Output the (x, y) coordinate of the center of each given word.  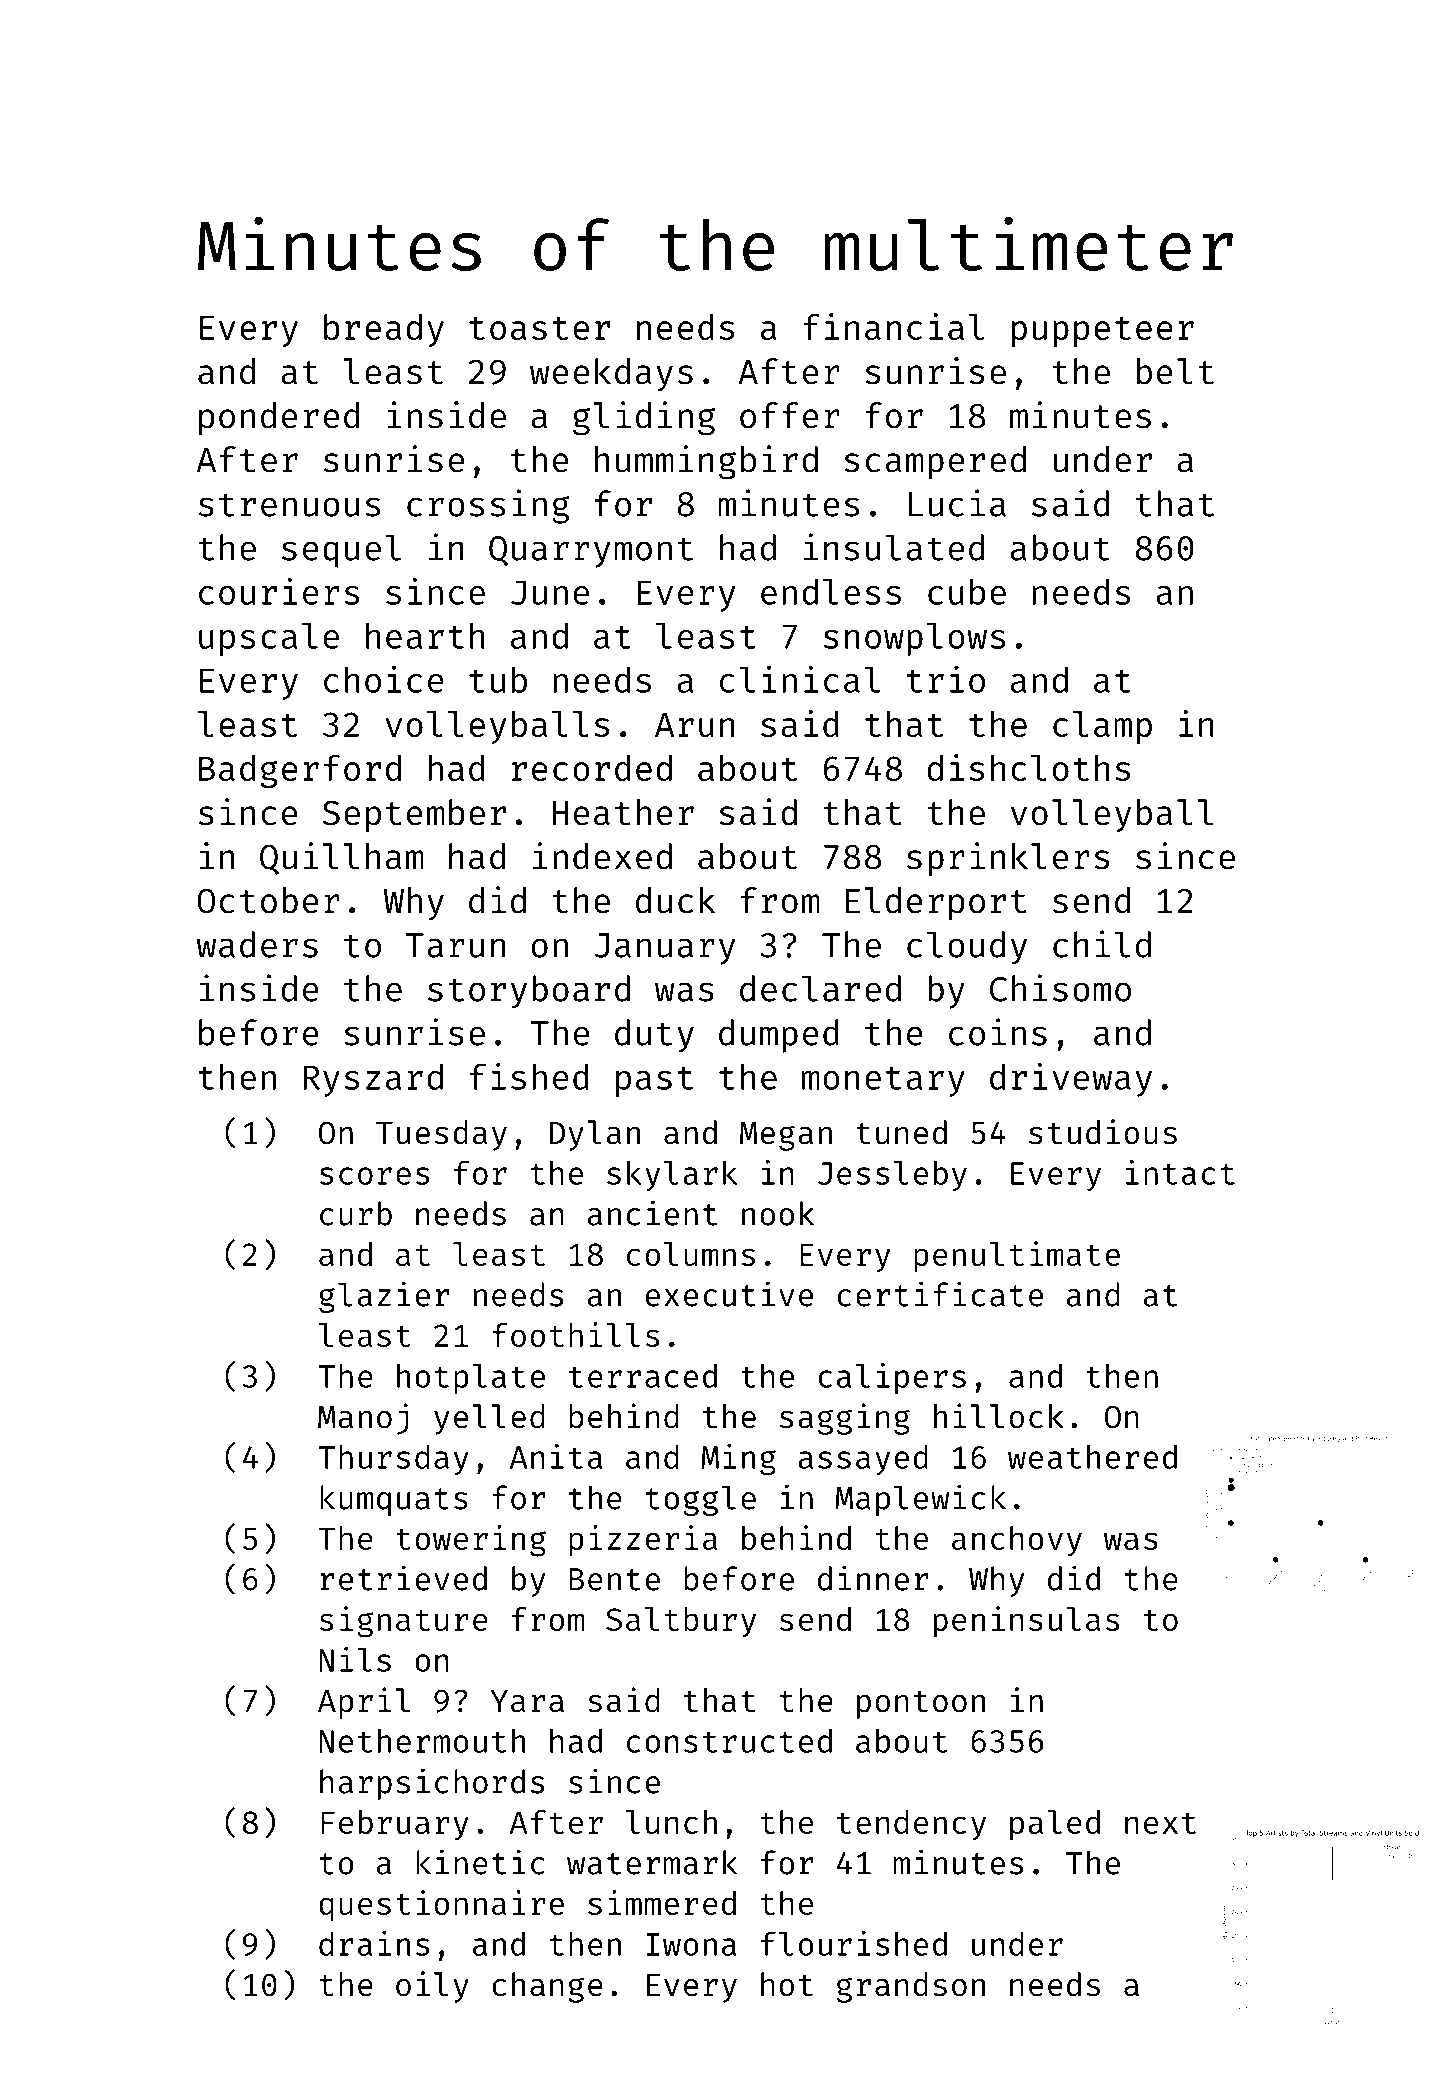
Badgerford (300, 771)
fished (529, 1076)
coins (998, 1032)
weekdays (611, 374)
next (1160, 1823)
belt (1175, 371)
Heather (623, 812)
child (1102, 944)
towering (471, 1541)
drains (374, 1943)
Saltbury (681, 1622)
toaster (539, 328)
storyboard (529, 992)
